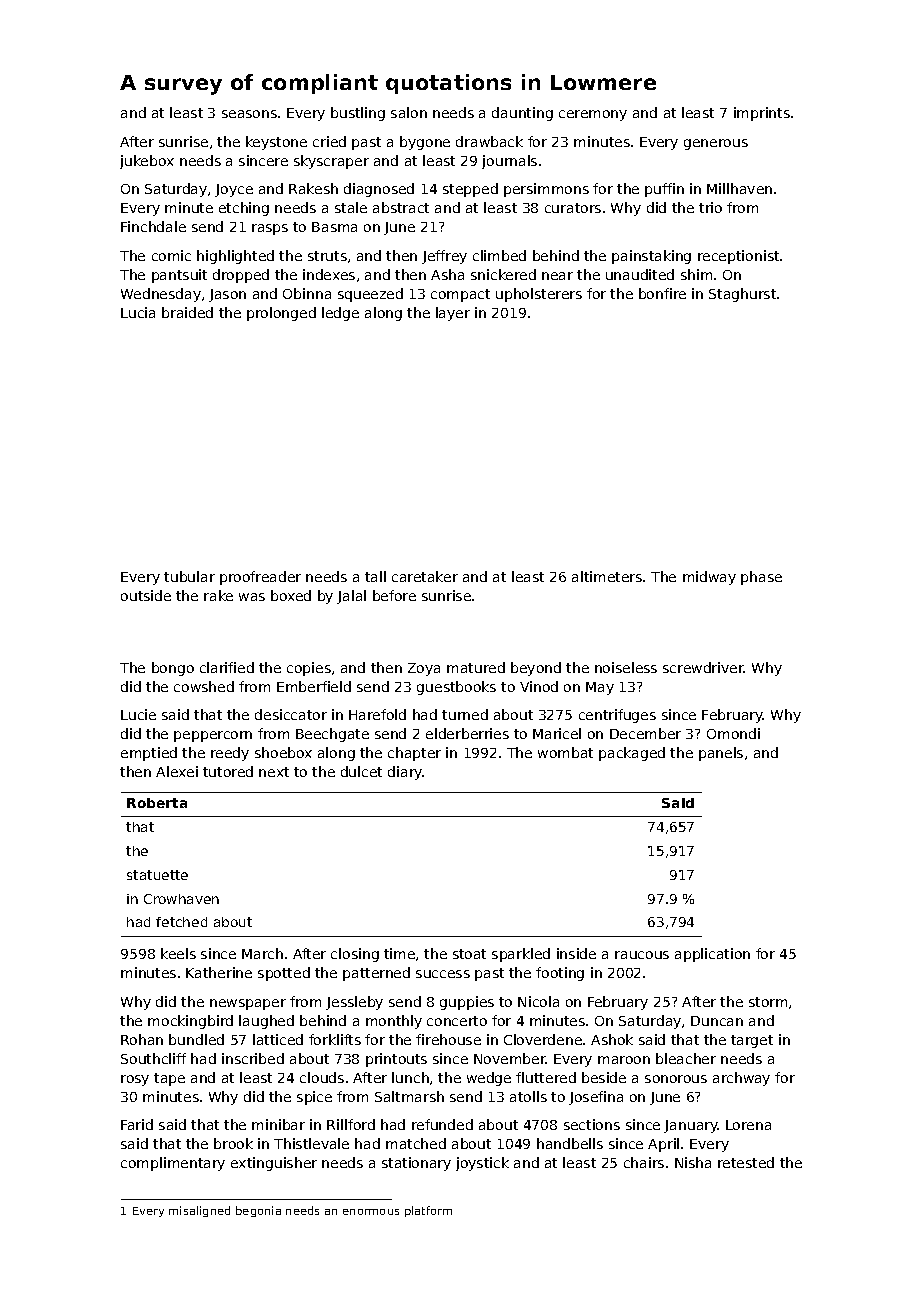 The width and height of the screenshot is (924, 1308). What do you see at coordinates (189, 576) in the screenshot?
I see `tubular` at bounding box center [189, 576].
